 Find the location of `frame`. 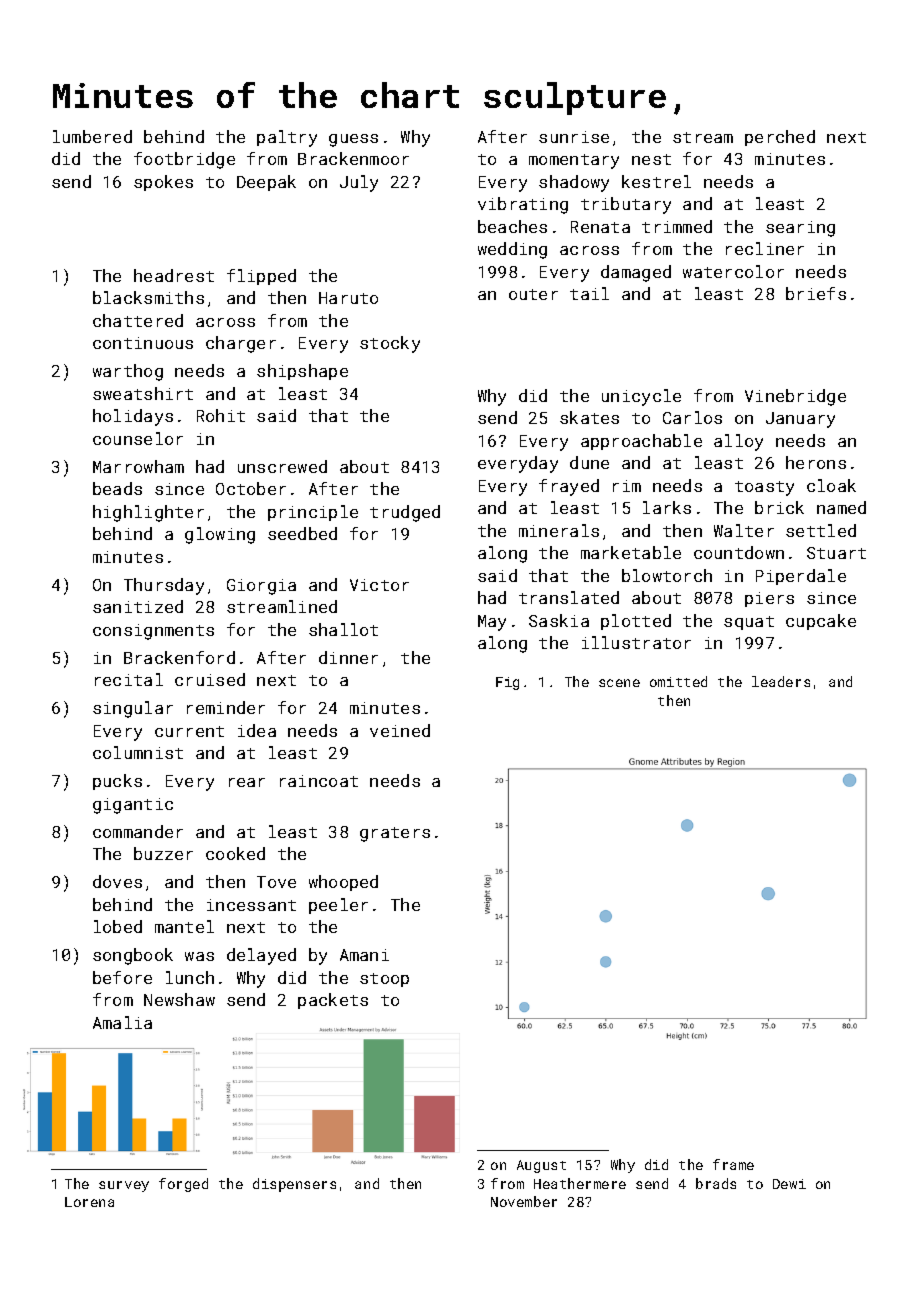

frame is located at coordinates (733, 1164).
